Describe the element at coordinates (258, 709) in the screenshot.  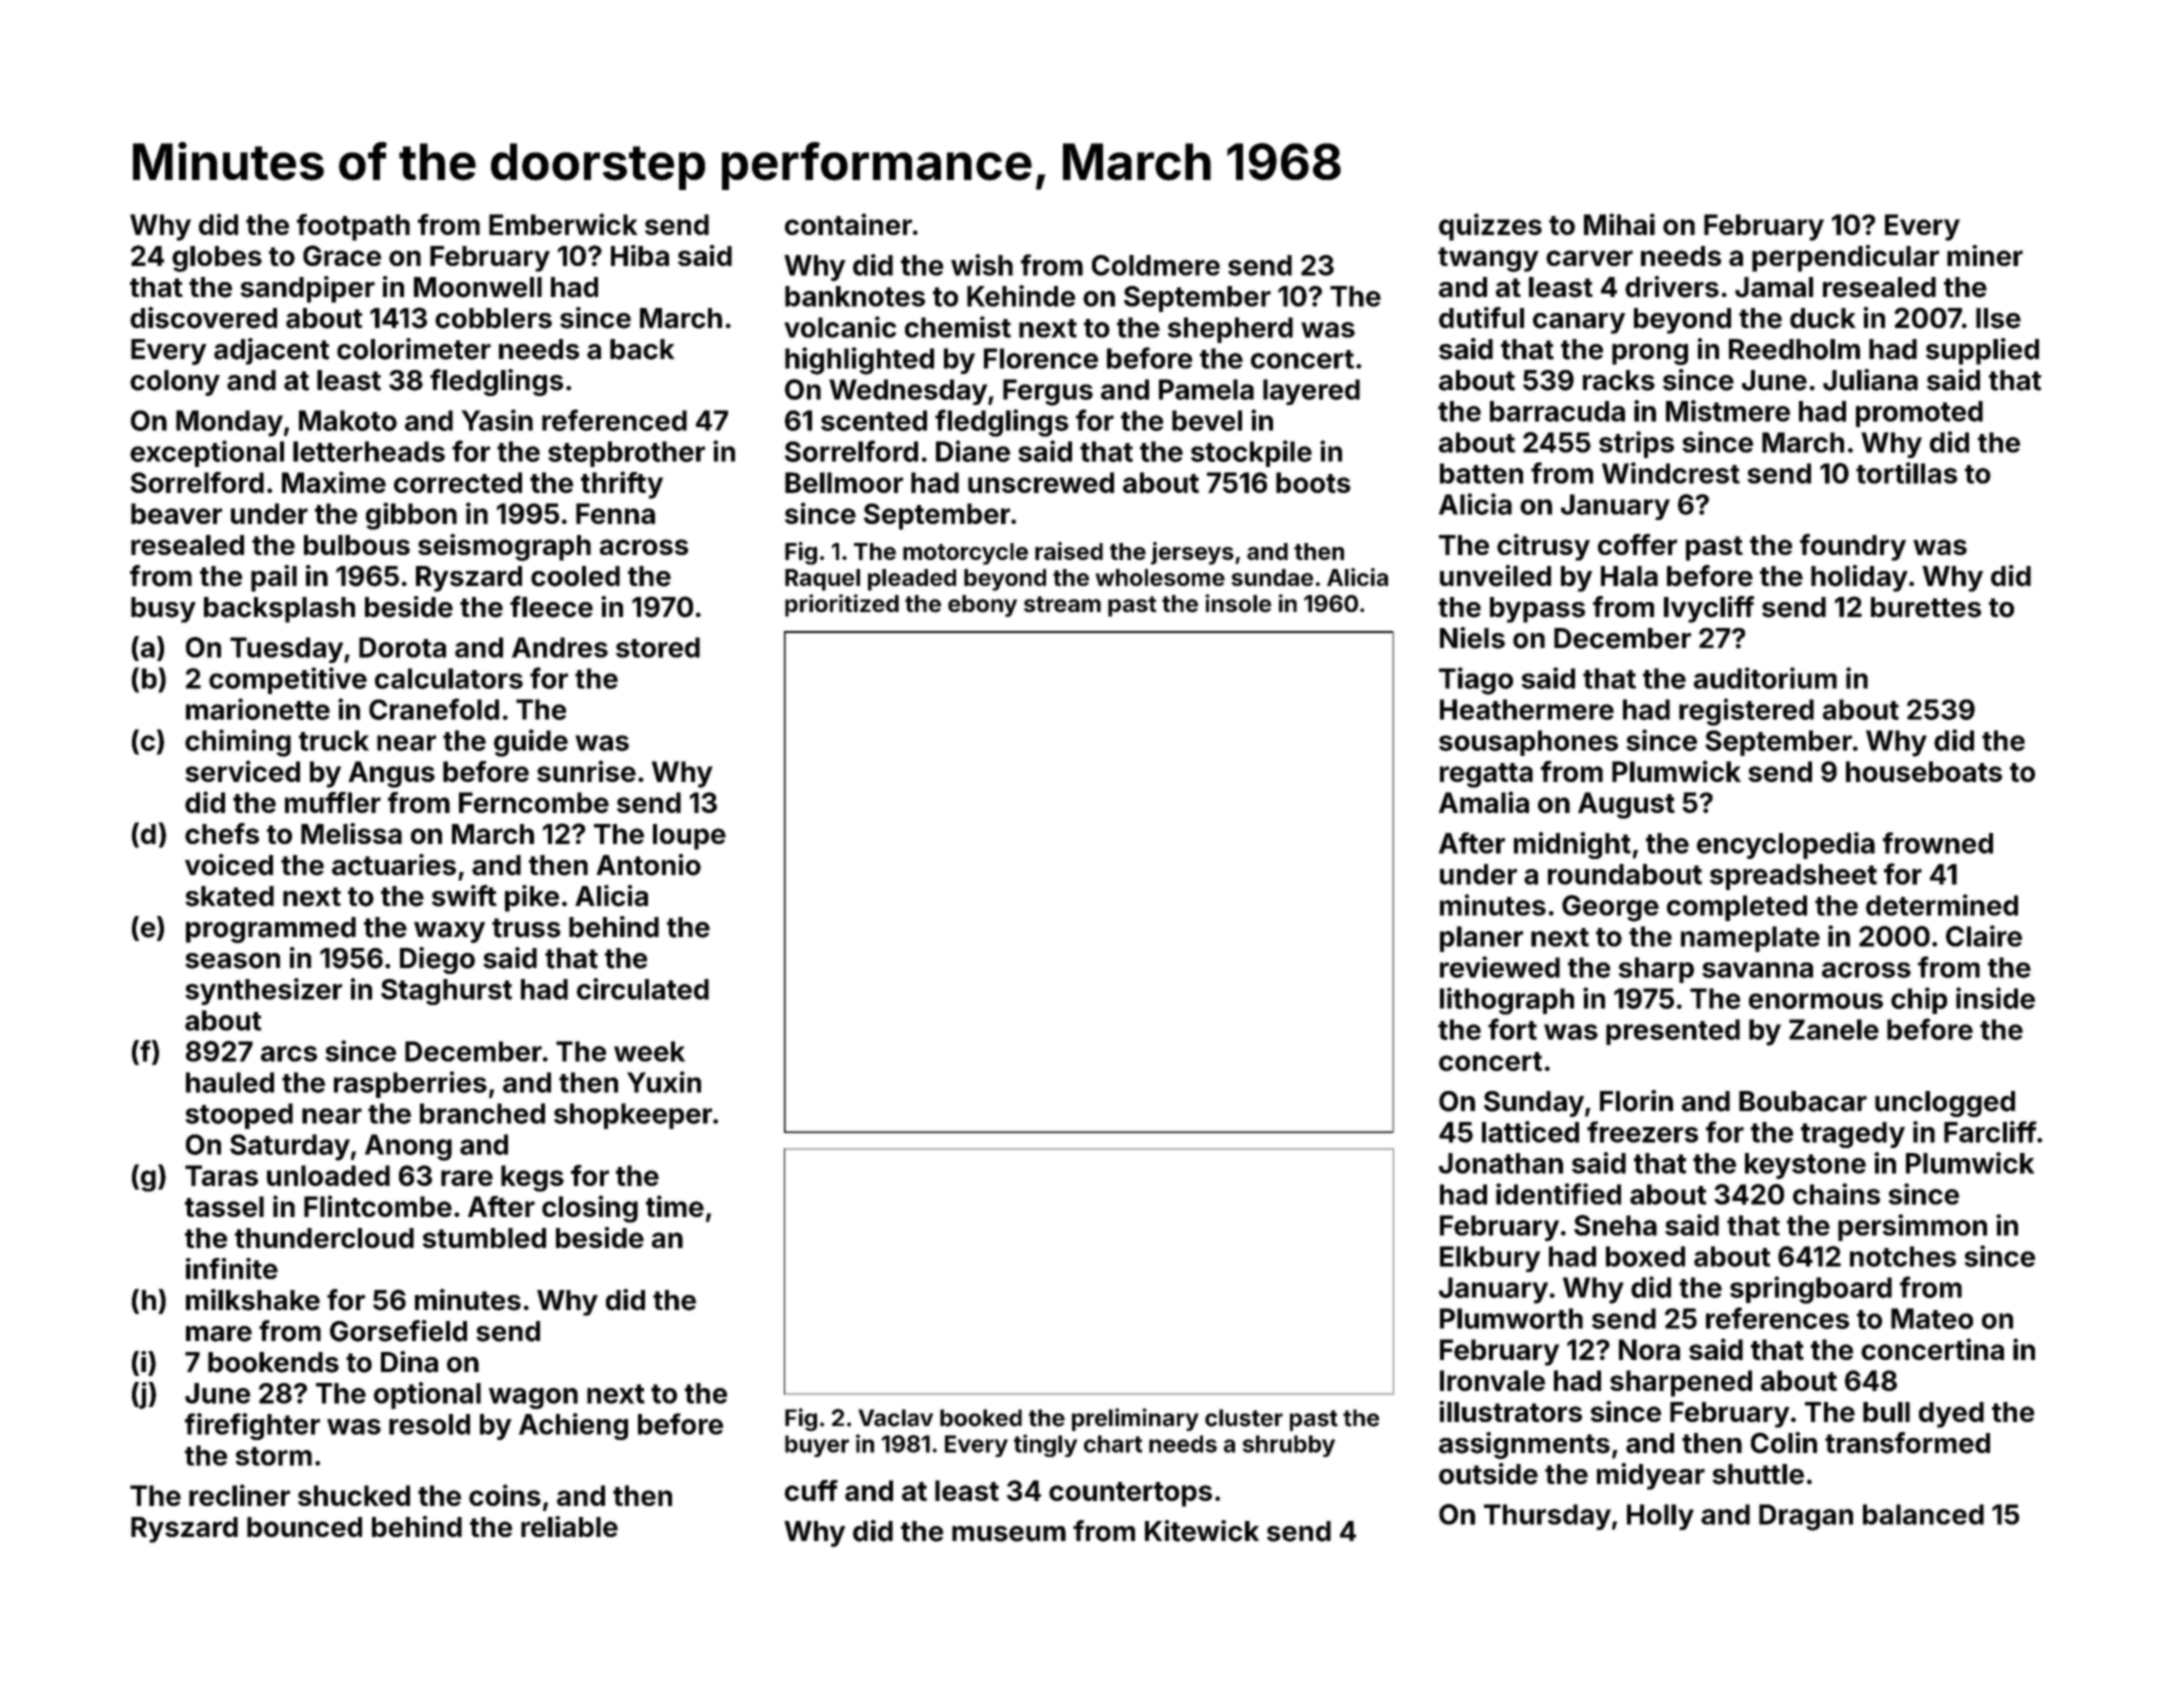
I see `marionette` at that location.
